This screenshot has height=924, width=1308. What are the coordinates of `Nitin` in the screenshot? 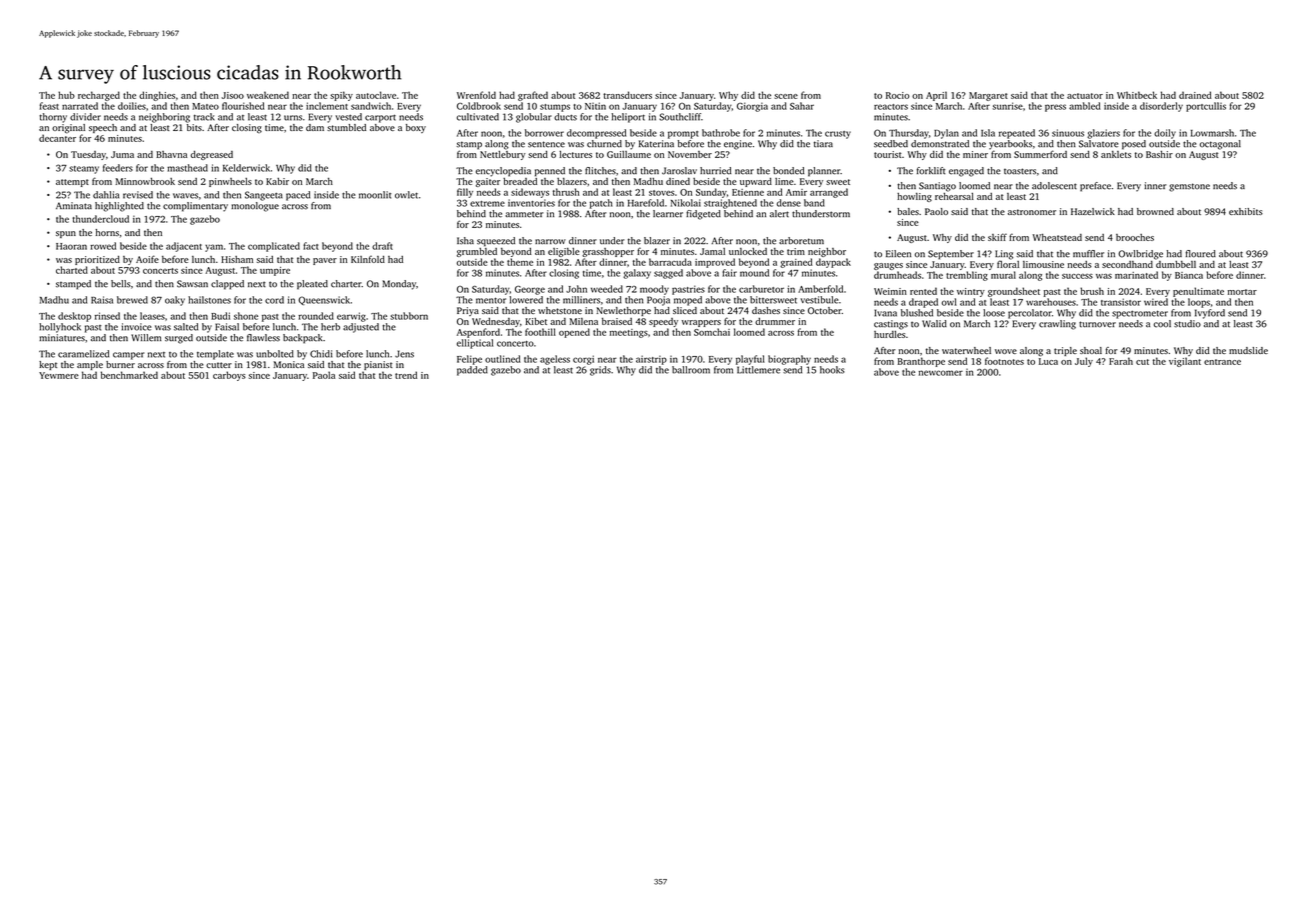 It's located at (595, 106).
